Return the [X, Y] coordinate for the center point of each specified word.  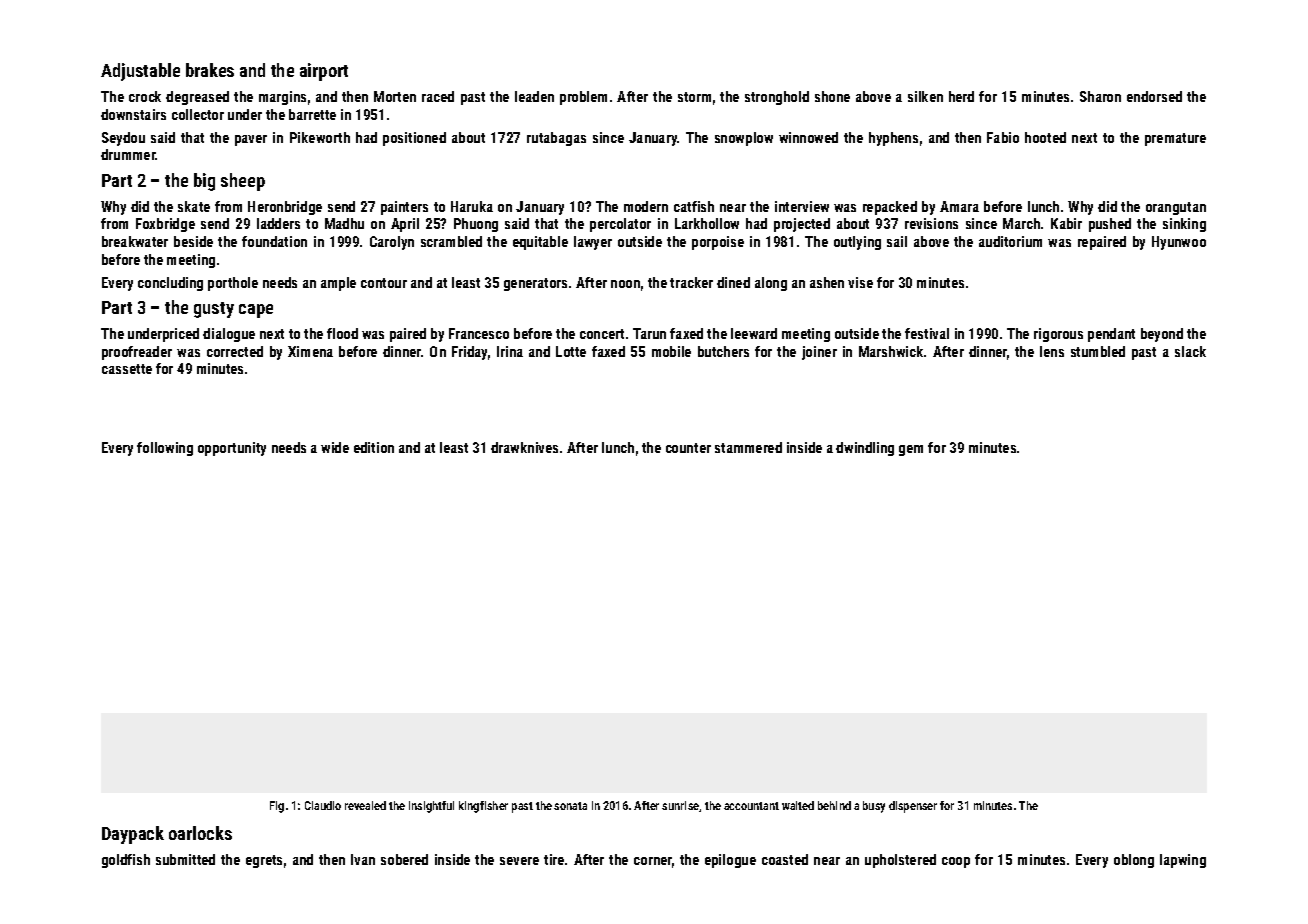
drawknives [524, 447]
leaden [534, 96]
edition [374, 447]
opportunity [232, 449]
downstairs [133, 114]
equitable [540, 243]
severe [519, 861]
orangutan [1176, 208]
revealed [365, 805]
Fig [277, 807]
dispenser [913, 807]
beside [193, 241]
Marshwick [891, 351]
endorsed [1154, 96]
